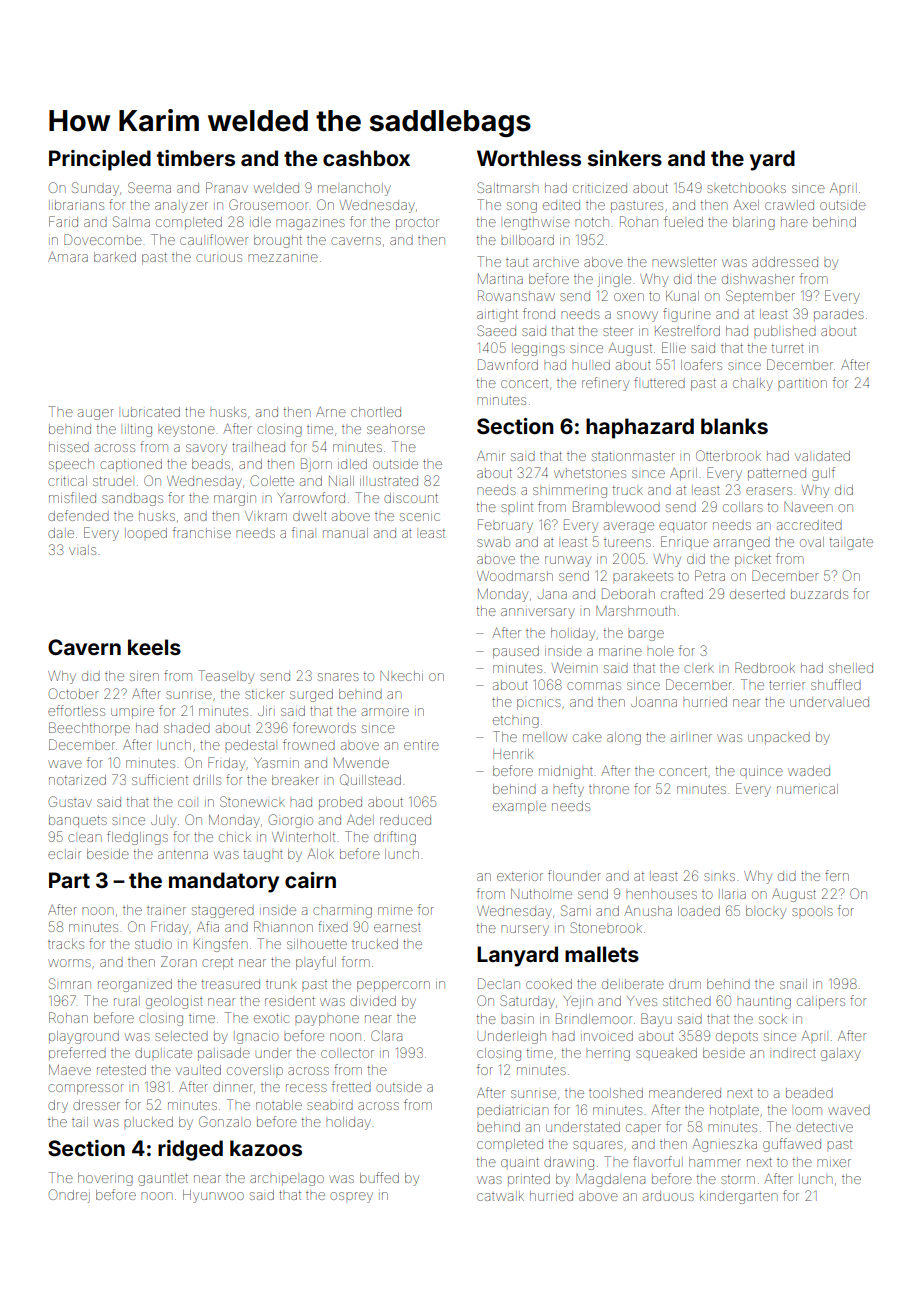 The image size is (924, 1308). Describe the element at coordinates (366, 158) in the image. I see `cashbox` at that location.
